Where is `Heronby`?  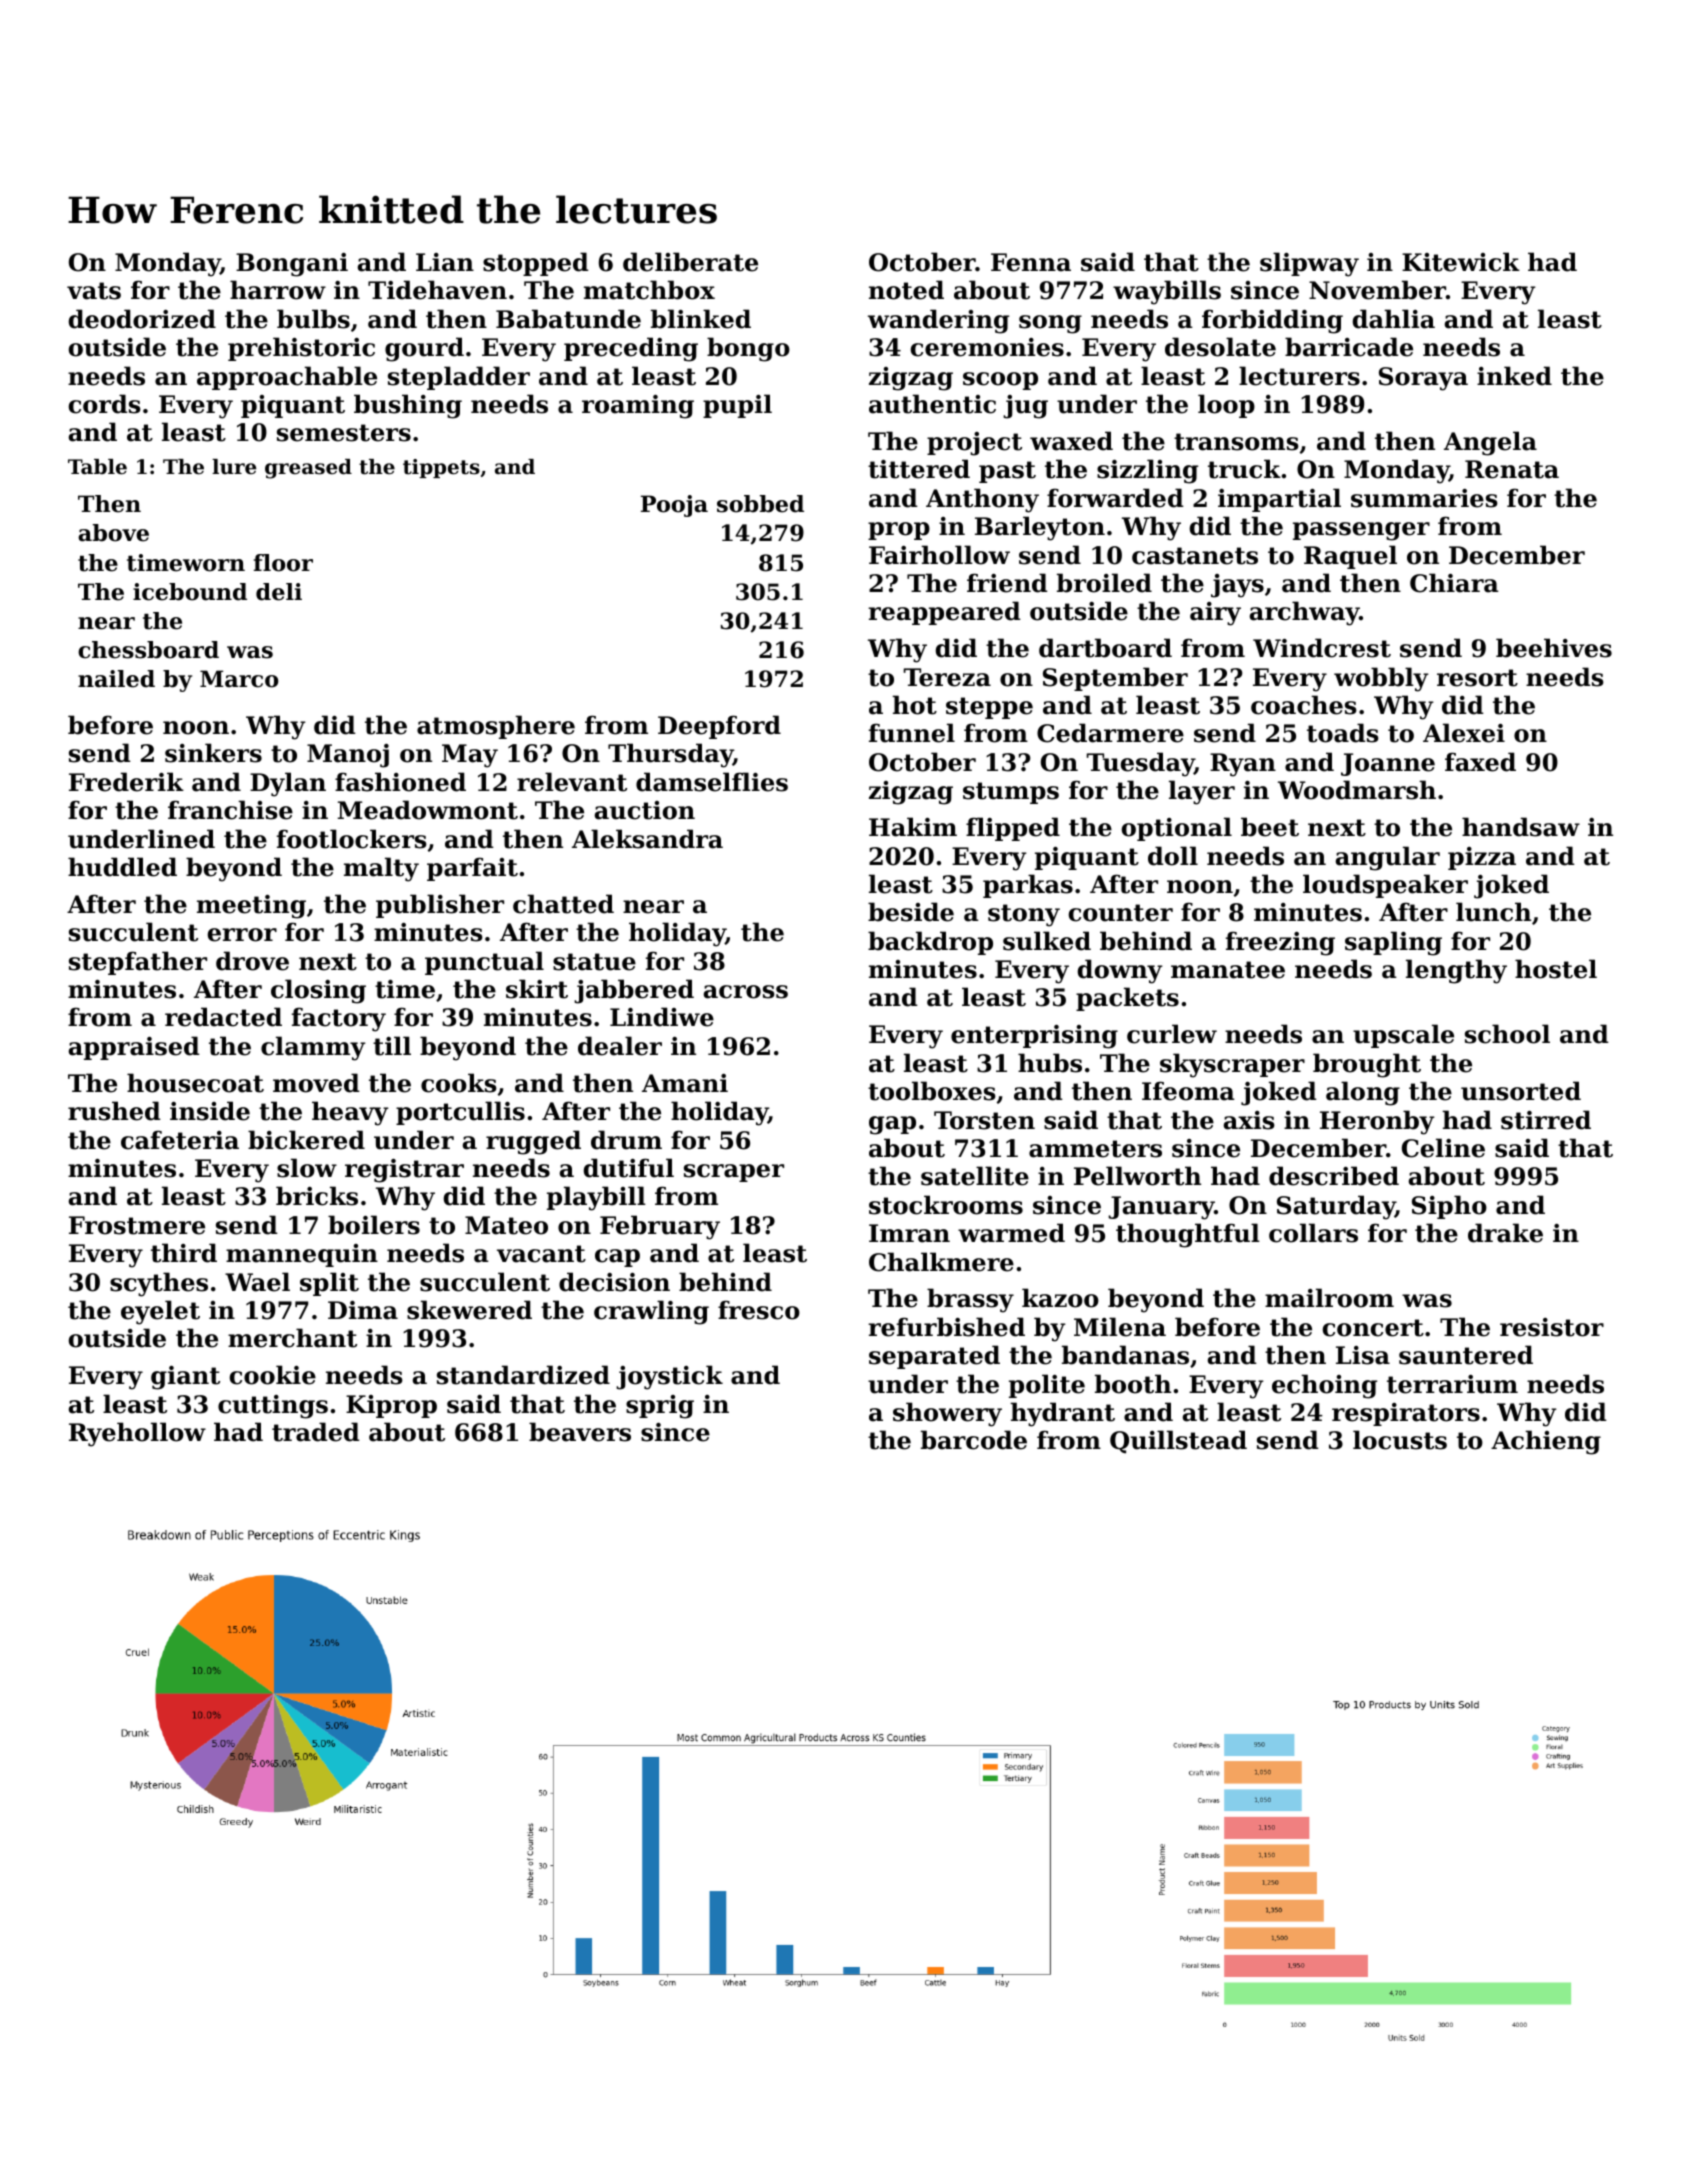 Heronby is located at coordinates (1377, 1122).
